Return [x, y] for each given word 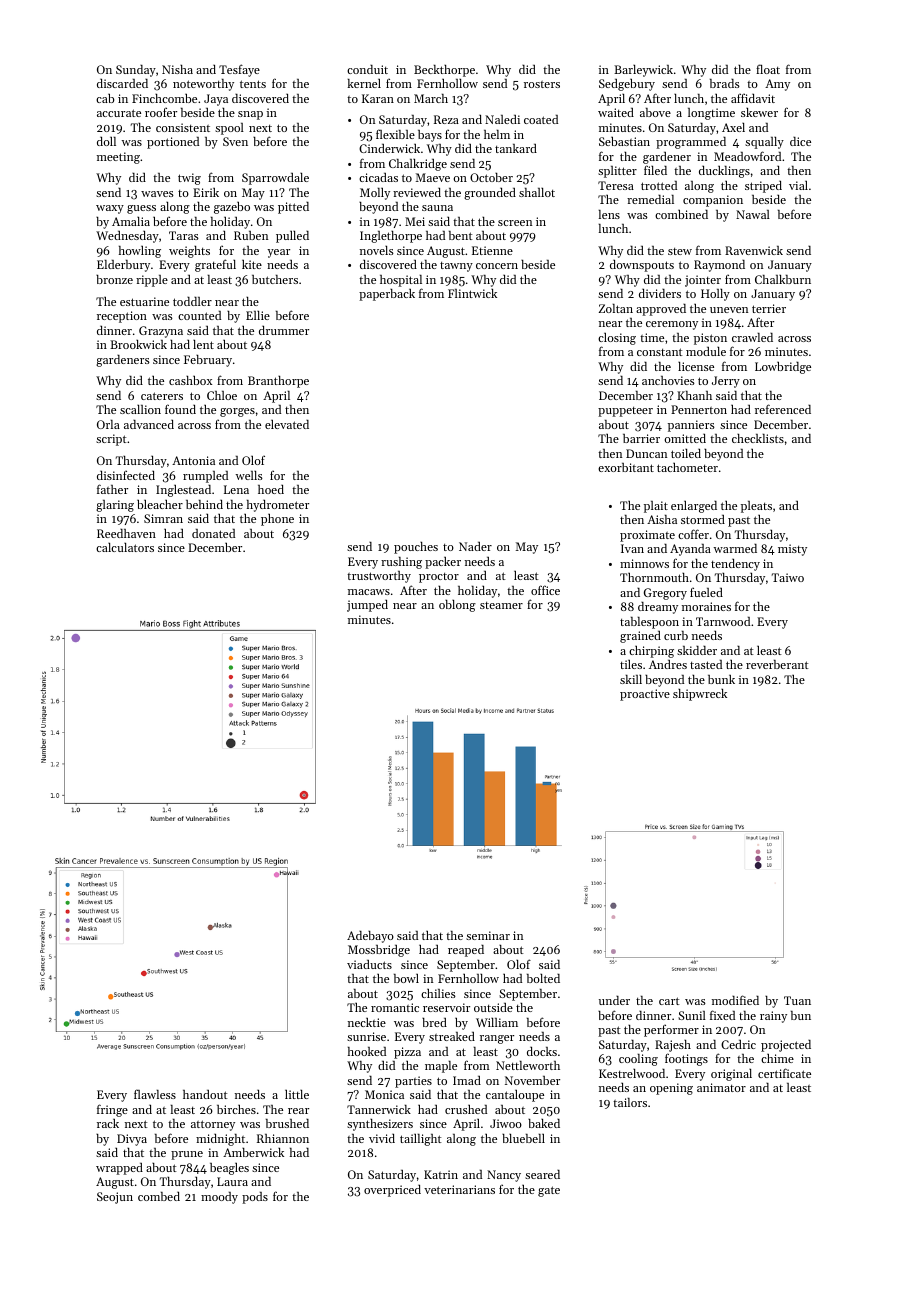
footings [686, 1059]
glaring [115, 506]
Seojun [115, 1198]
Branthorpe [278, 381]
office [545, 590]
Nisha [177, 69]
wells [249, 475]
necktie [367, 1022]
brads [725, 83]
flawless [155, 1094]
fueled [706, 592]
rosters [542, 84]
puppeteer [625, 412]
